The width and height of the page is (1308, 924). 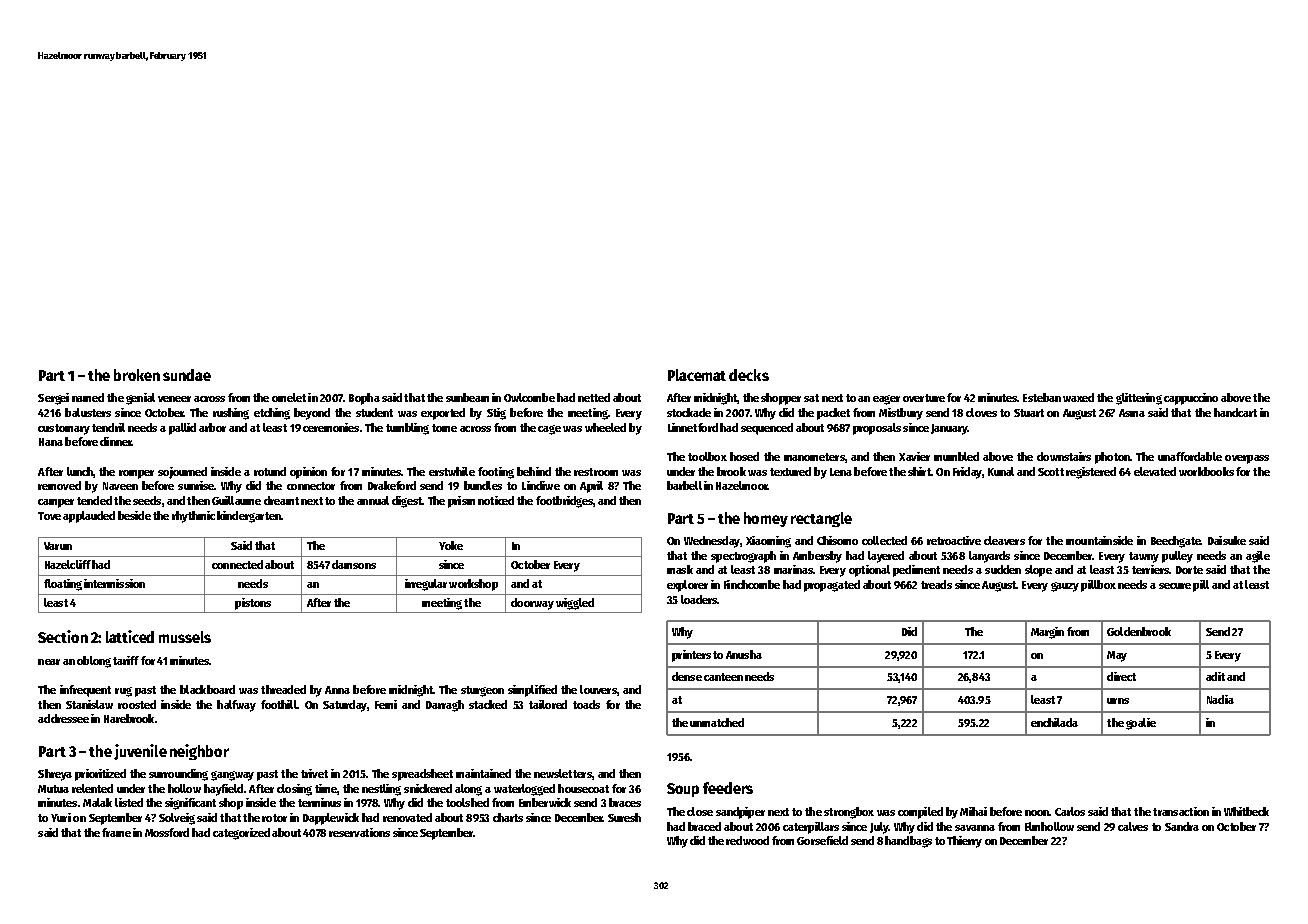 I want to click on kindergarten, so click(x=249, y=517).
